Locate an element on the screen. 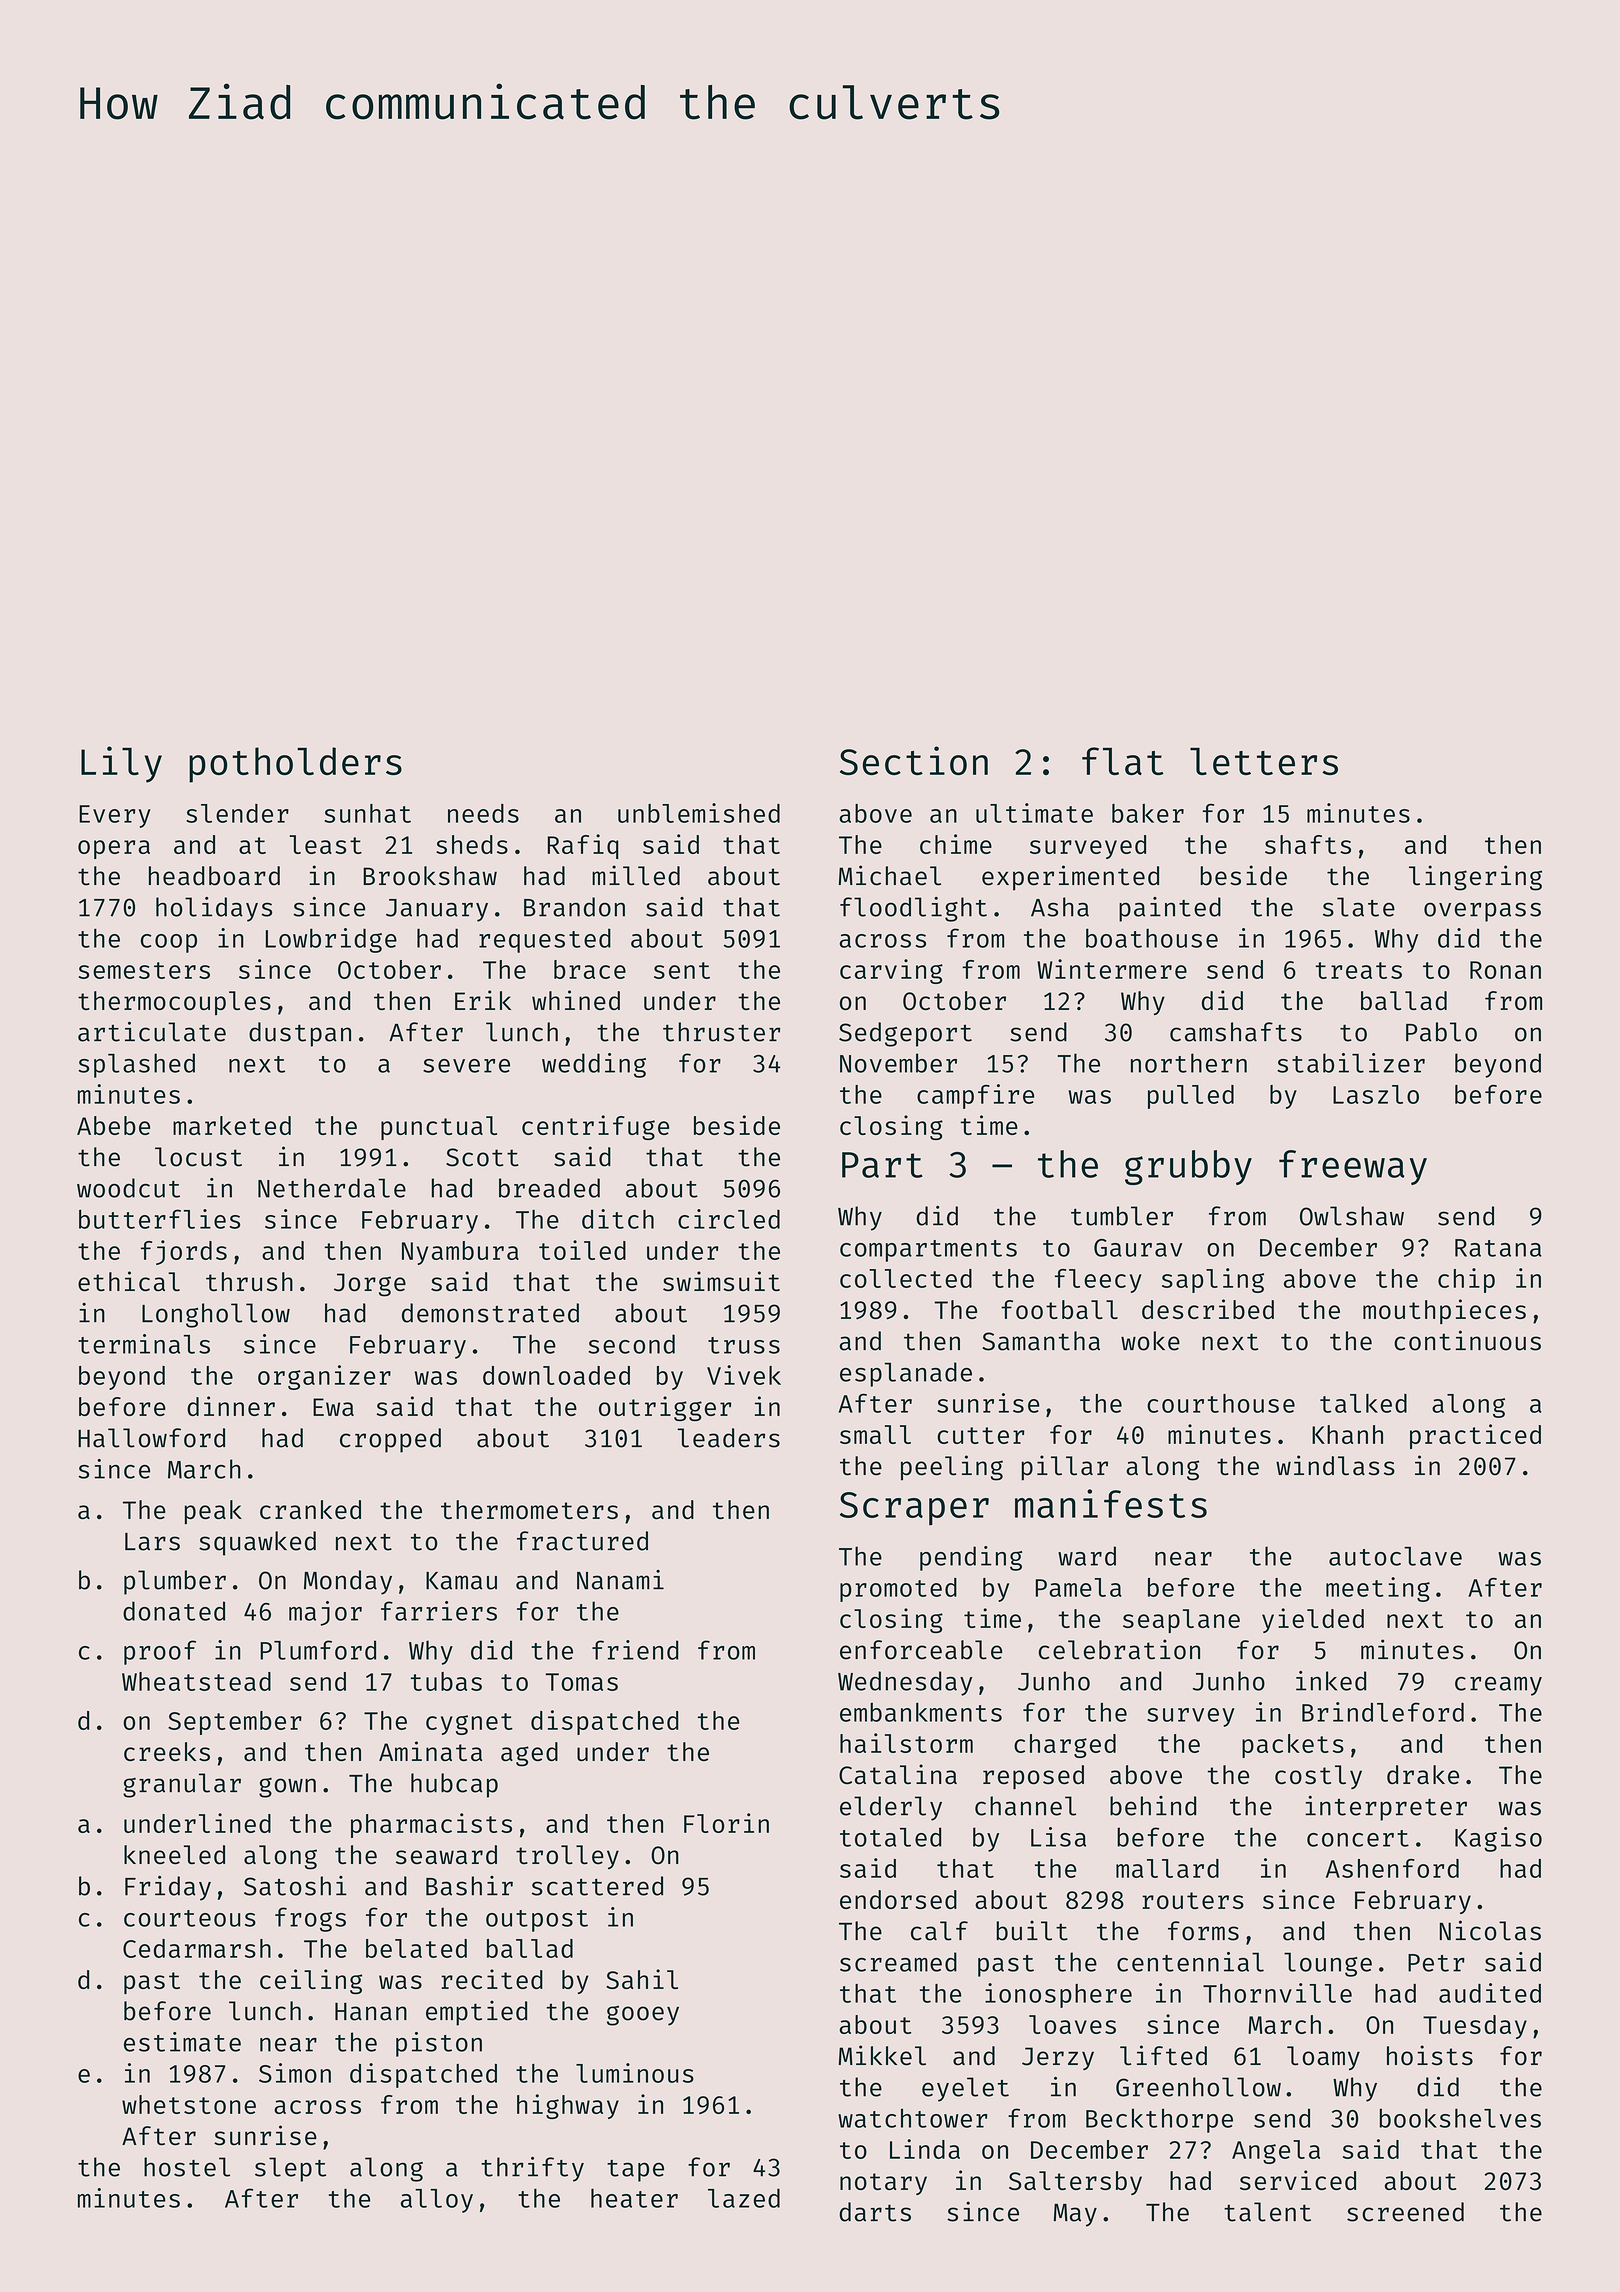  slept is located at coordinates (290, 2169).
